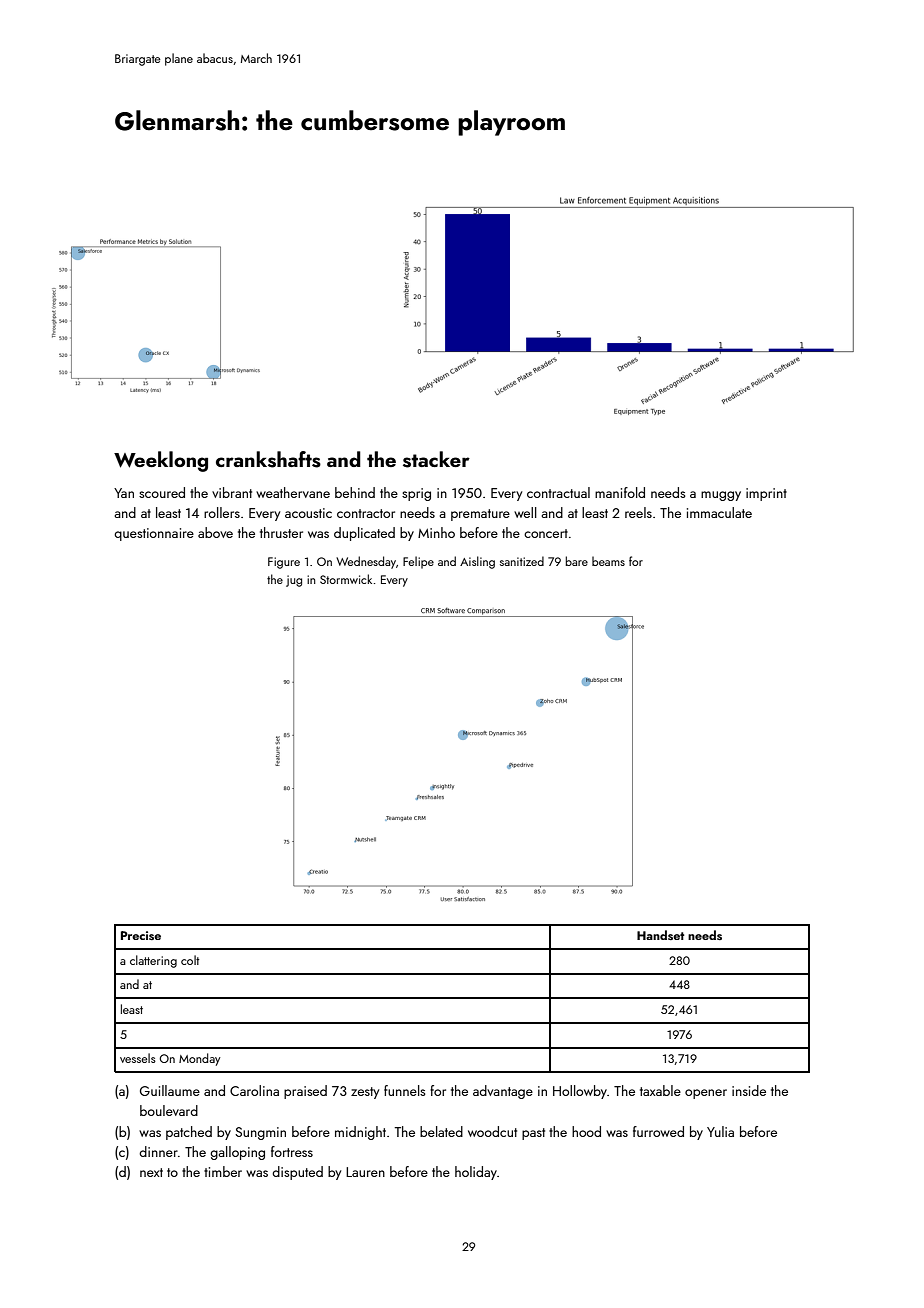 The image size is (924, 1308). I want to click on Precise, so click(141, 935).
